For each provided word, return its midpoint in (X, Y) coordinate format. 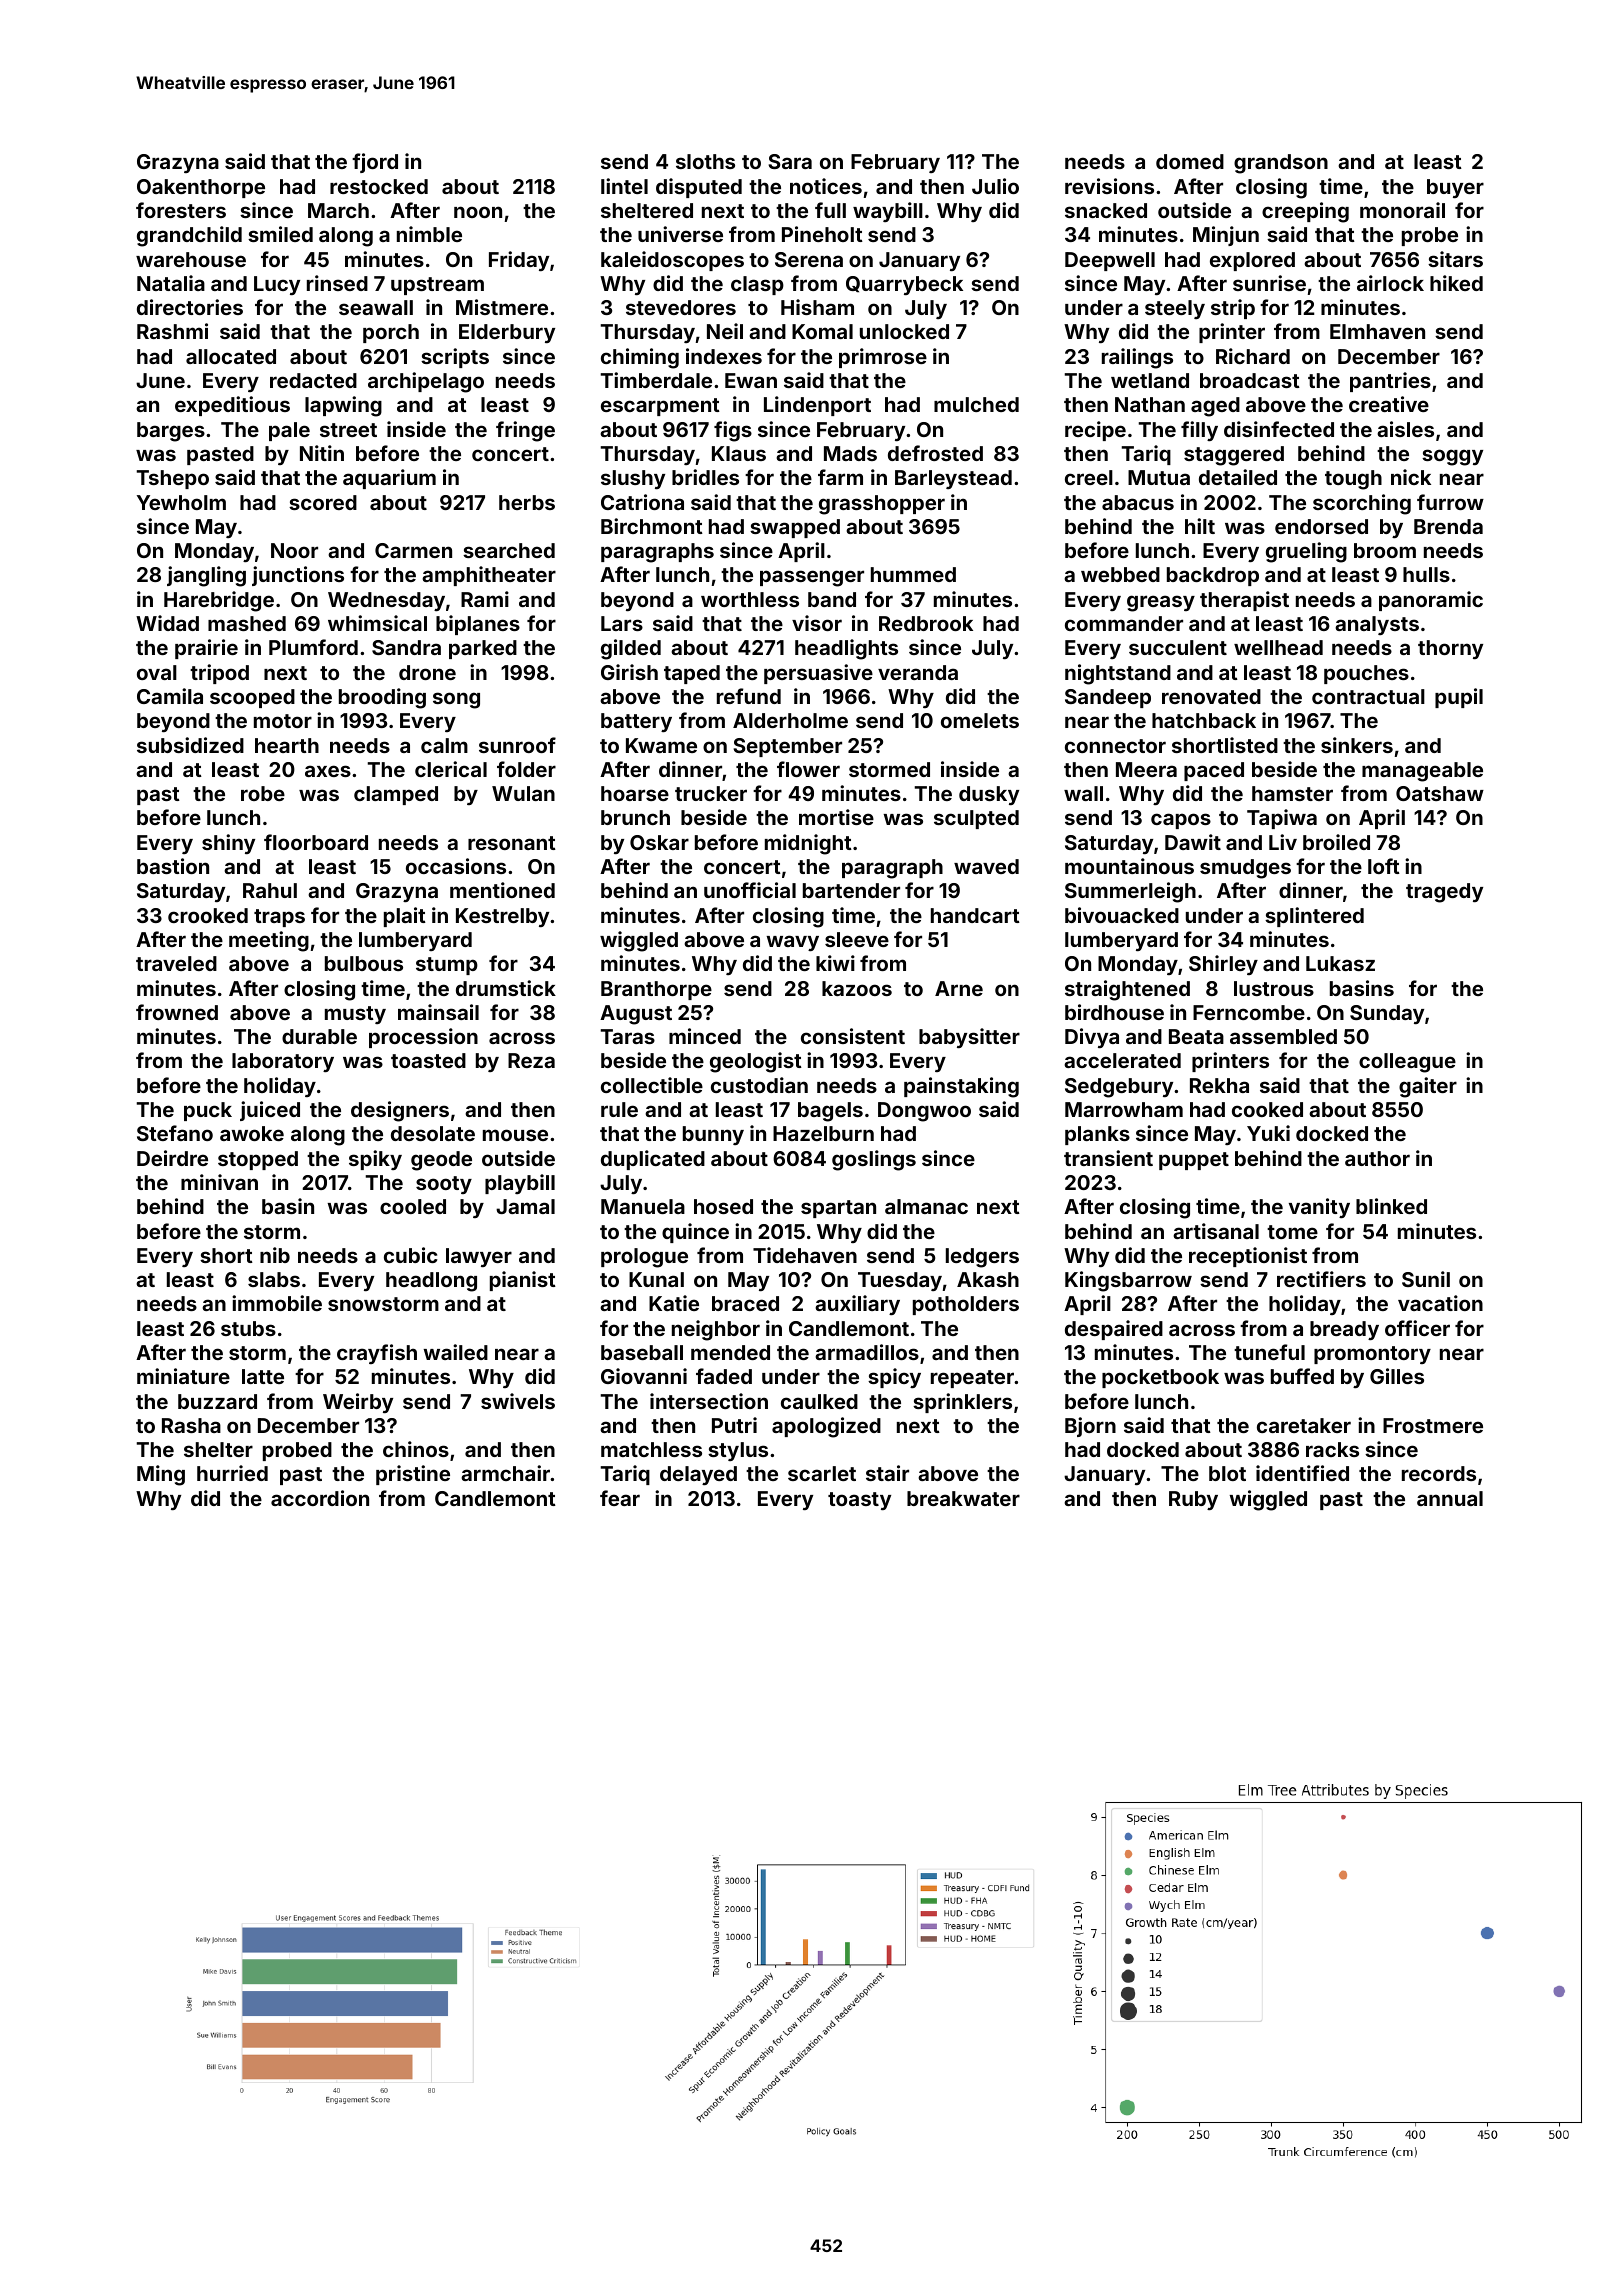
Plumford (313, 647)
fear (620, 1498)
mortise (836, 817)
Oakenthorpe (201, 188)
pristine (413, 1475)
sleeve (857, 939)
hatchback (1204, 720)
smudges (1245, 869)
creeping (1305, 212)
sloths (705, 161)
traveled (176, 963)
